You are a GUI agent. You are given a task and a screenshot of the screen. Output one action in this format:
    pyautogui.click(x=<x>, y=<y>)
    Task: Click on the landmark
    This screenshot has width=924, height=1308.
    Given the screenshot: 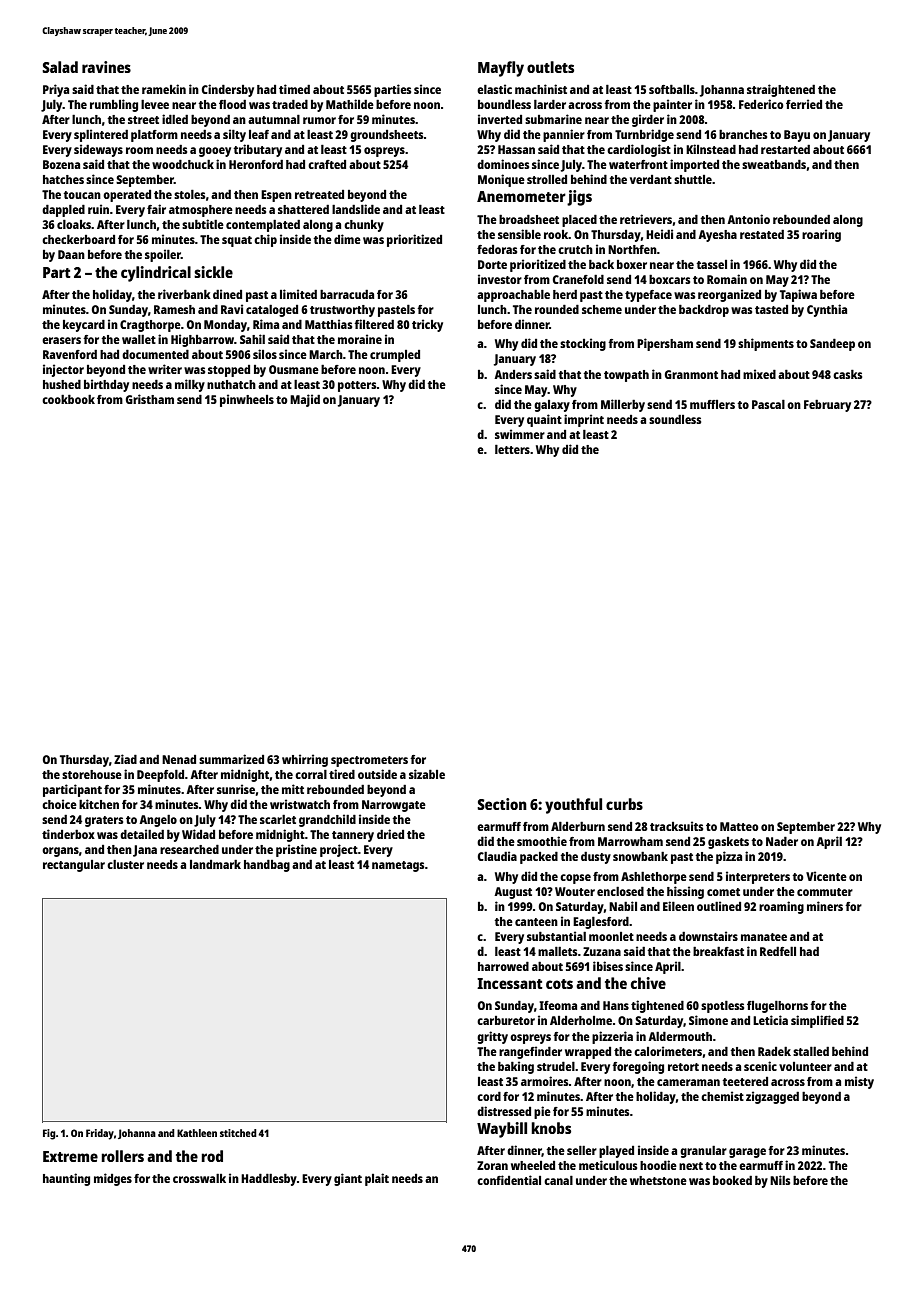 What is the action you would take?
    pyautogui.click(x=215, y=864)
